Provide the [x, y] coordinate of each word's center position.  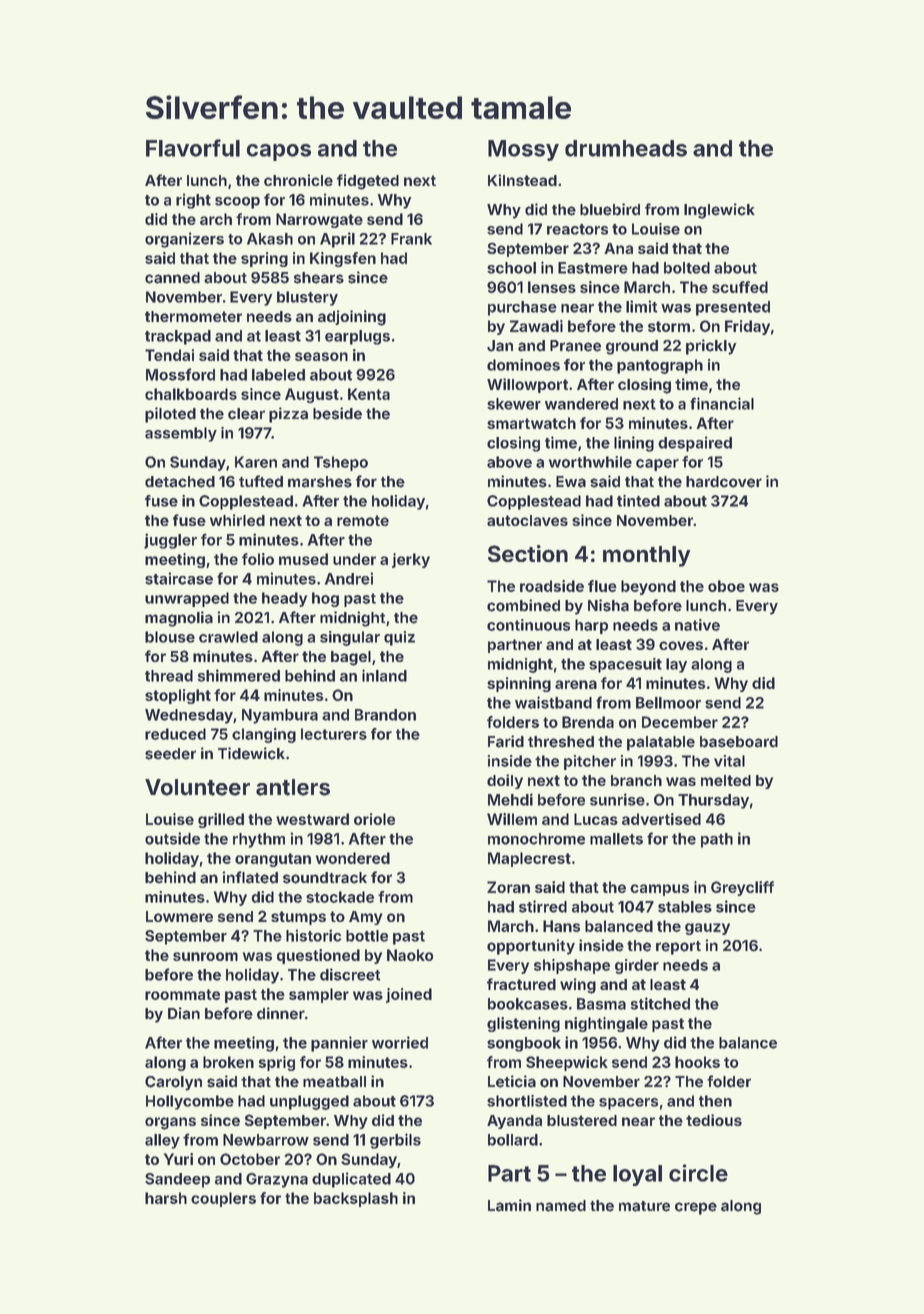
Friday [747, 327]
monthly [647, 556]
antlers [293, 787]
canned [172, 278]
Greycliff [742, 888]
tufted [261, 481]
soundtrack [325, 878]
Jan [500, 346]
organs [170, 1123]
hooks [697, 1062]
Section [528, 553]
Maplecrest [529, 859]
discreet [350, 974]
